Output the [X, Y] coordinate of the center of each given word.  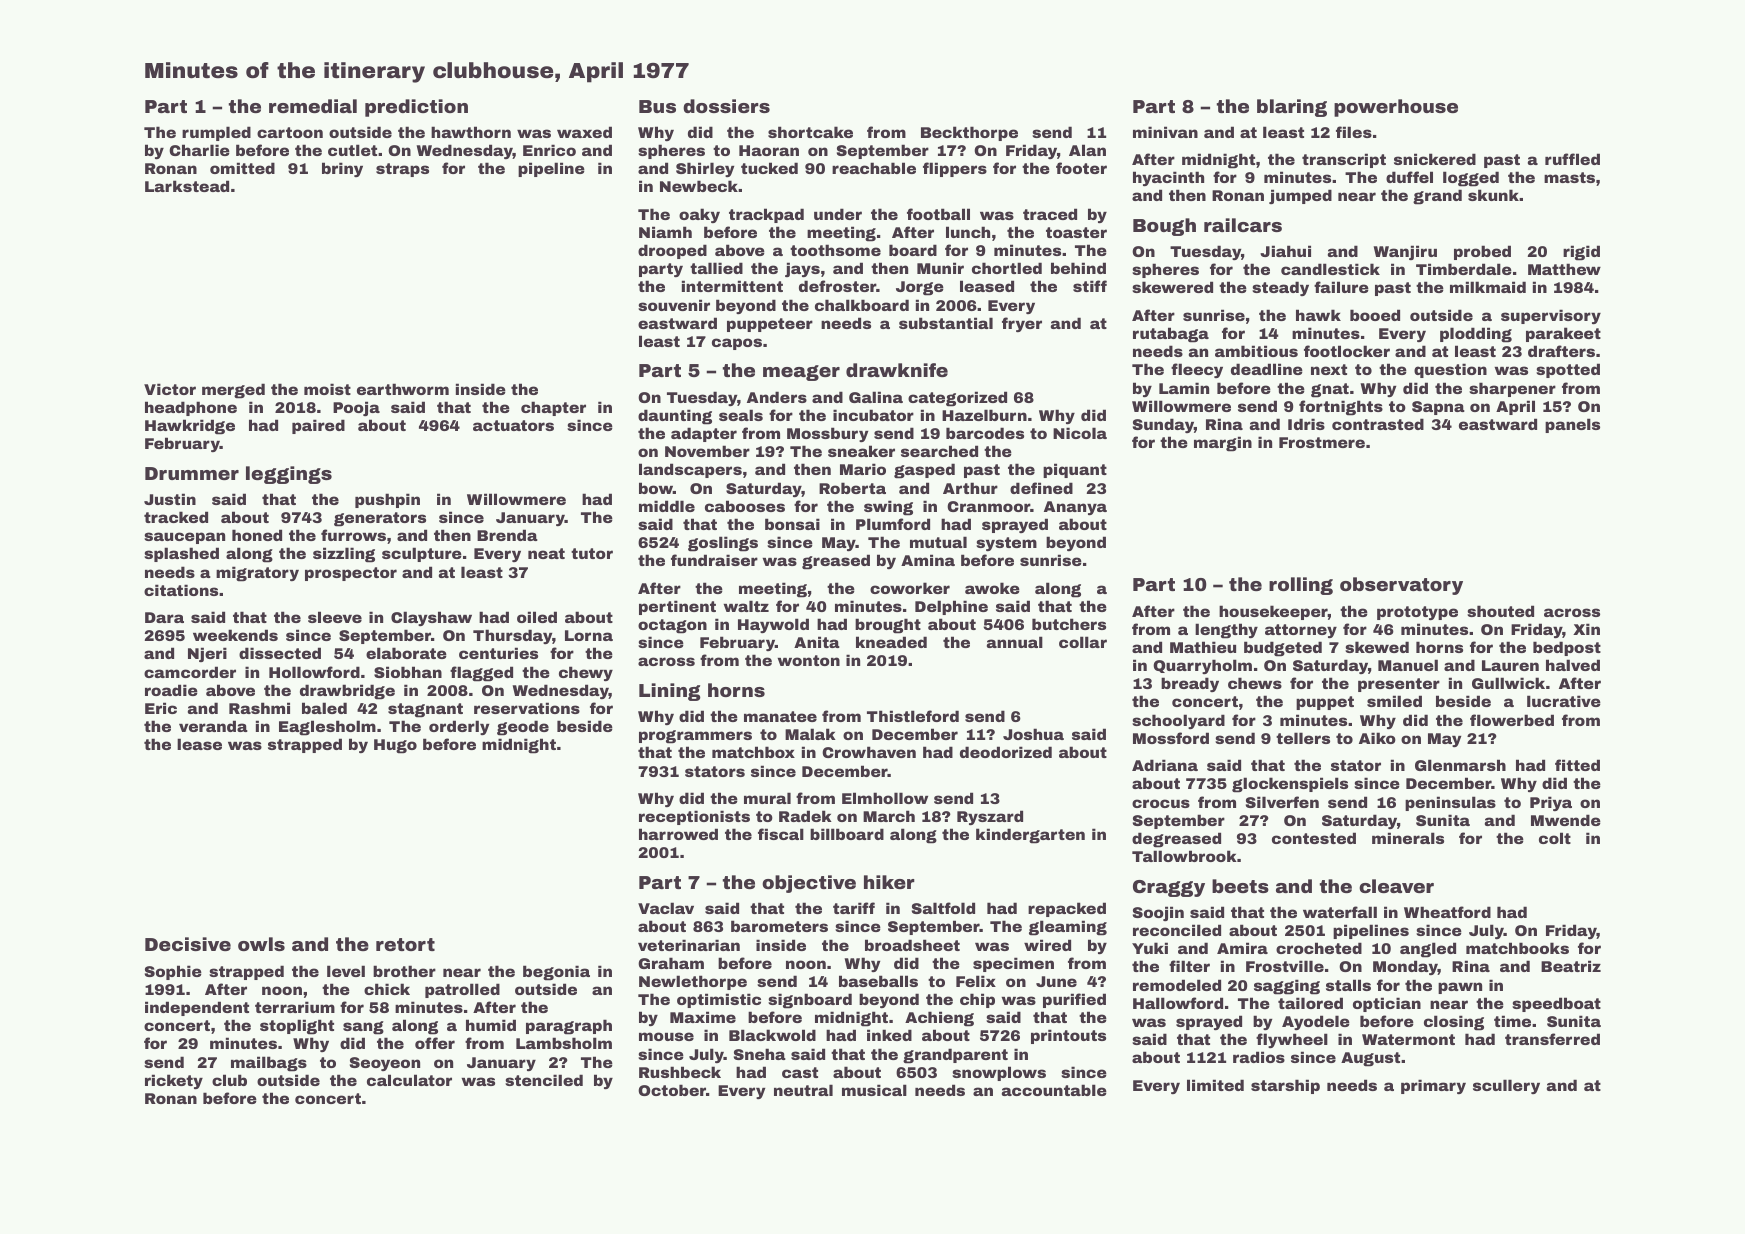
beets [1240, 886]
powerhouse [1396, 108]
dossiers [726, 106]
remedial [313, 106]
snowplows [999, 1073]
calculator [409, 1080]
